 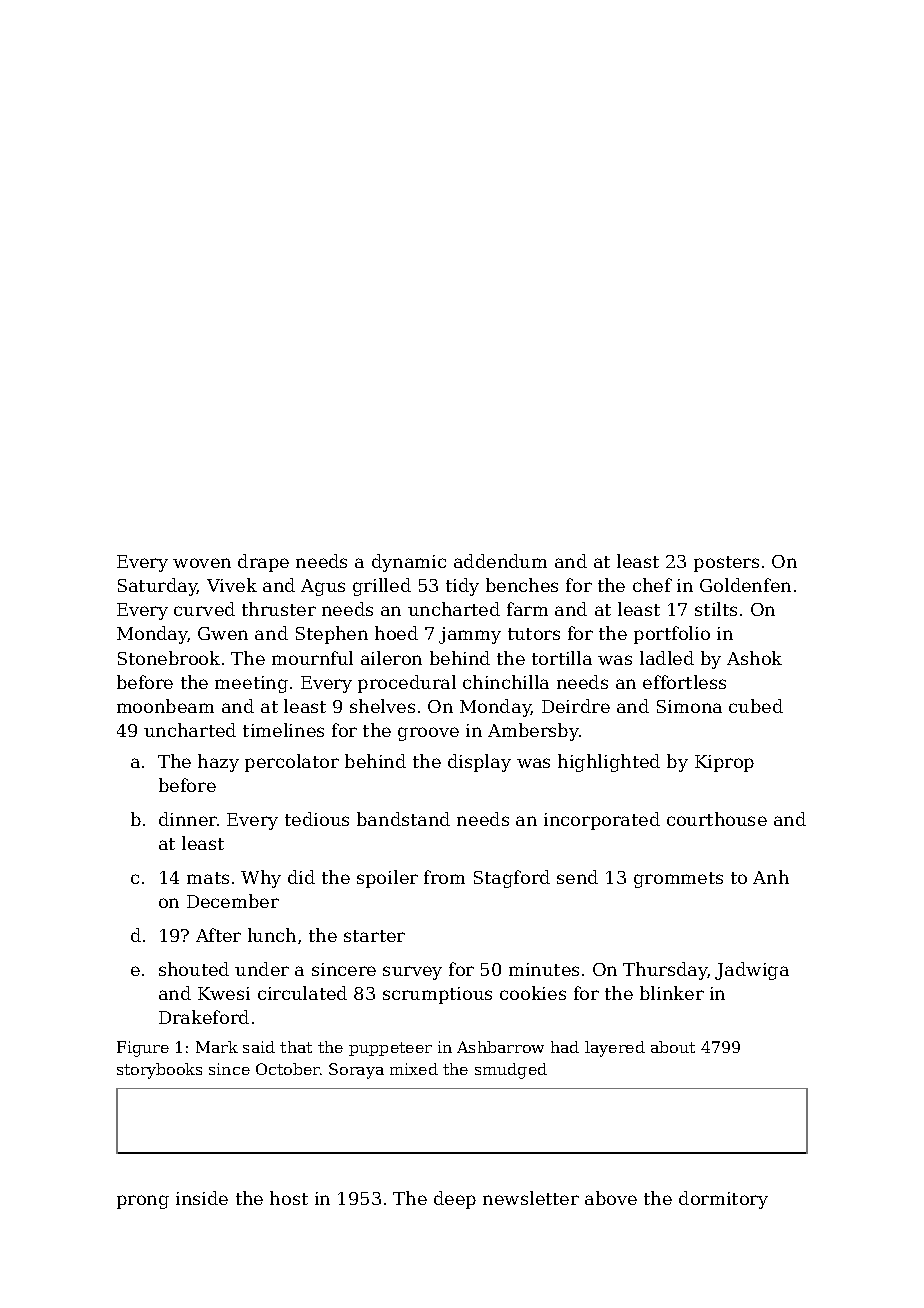 I want to click on Ashbarrow, so click(x=500, y=1047).
